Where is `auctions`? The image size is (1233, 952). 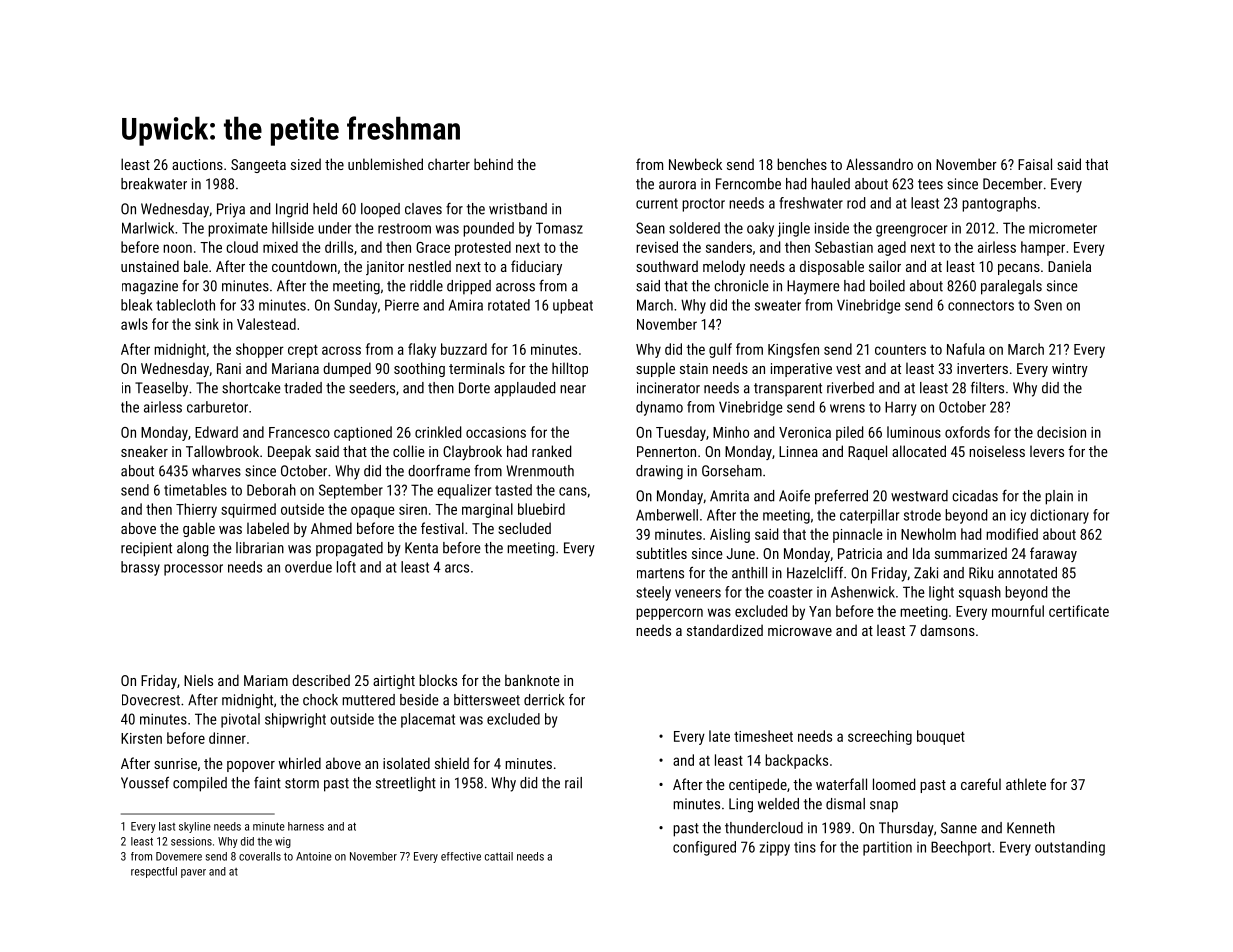
auctions is located at coordinates (197, 164).
